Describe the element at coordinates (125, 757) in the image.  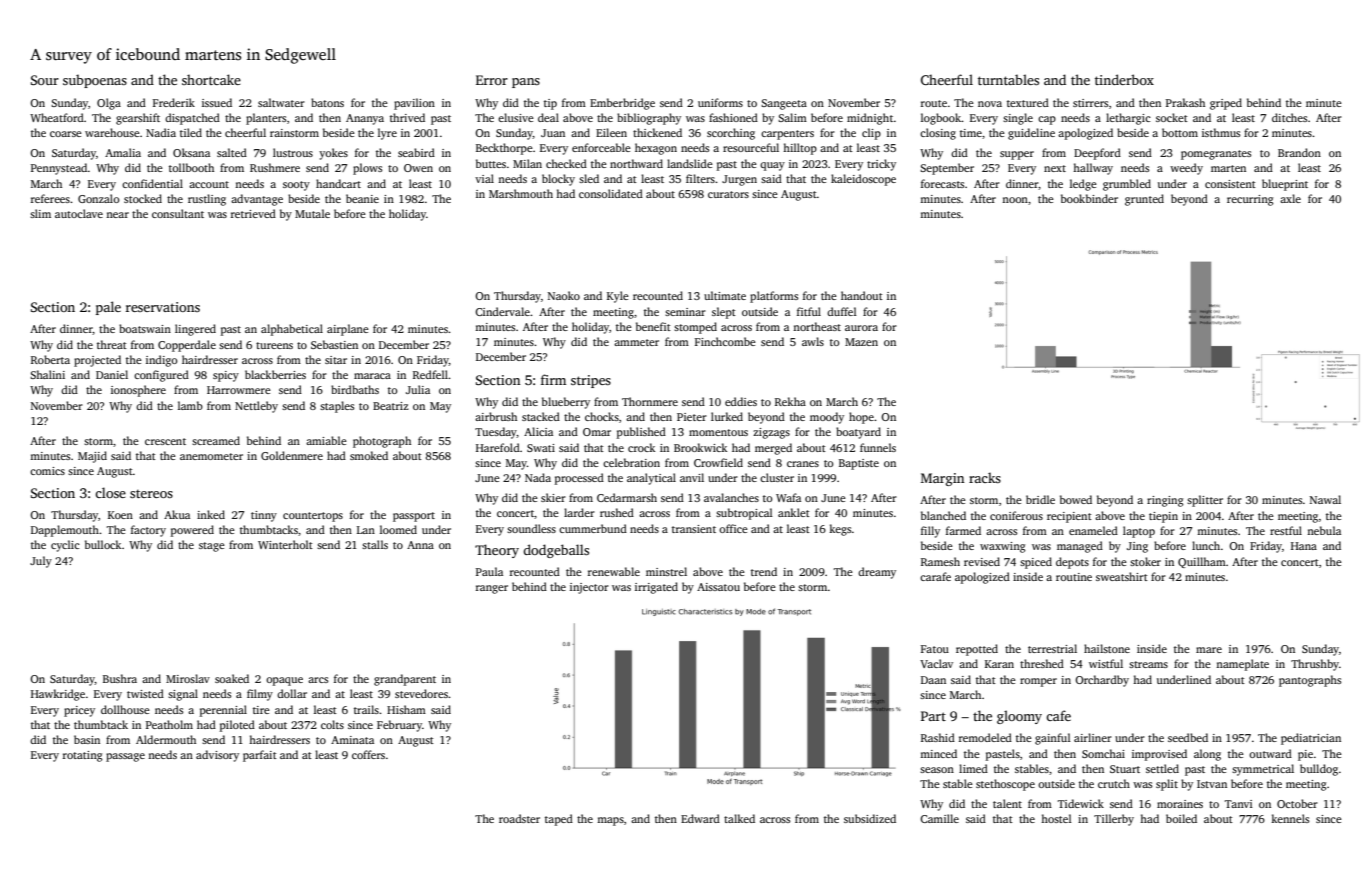
I see `passage` at that location.
